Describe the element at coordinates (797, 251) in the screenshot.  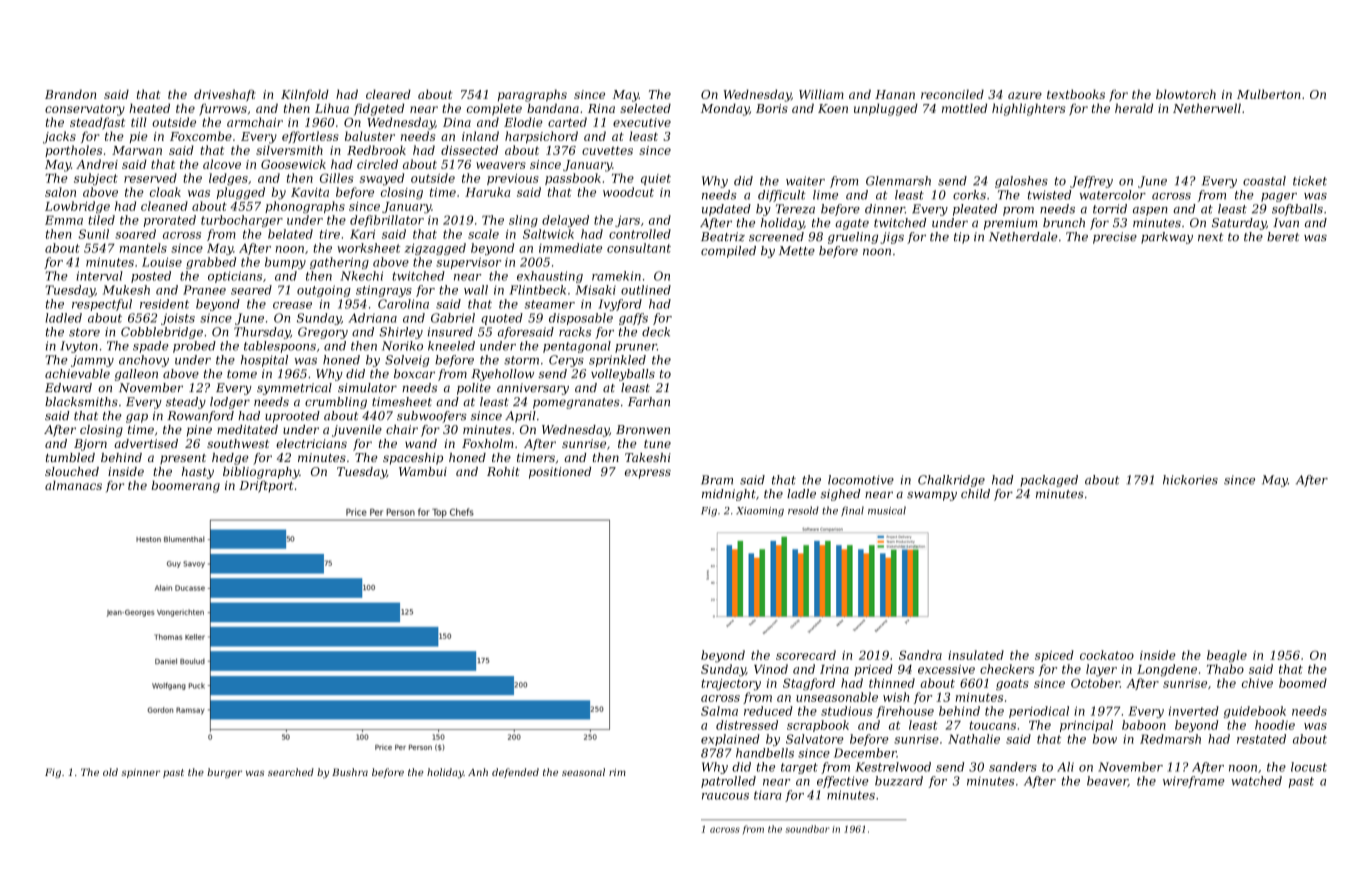
I see `Mette` at that location.
